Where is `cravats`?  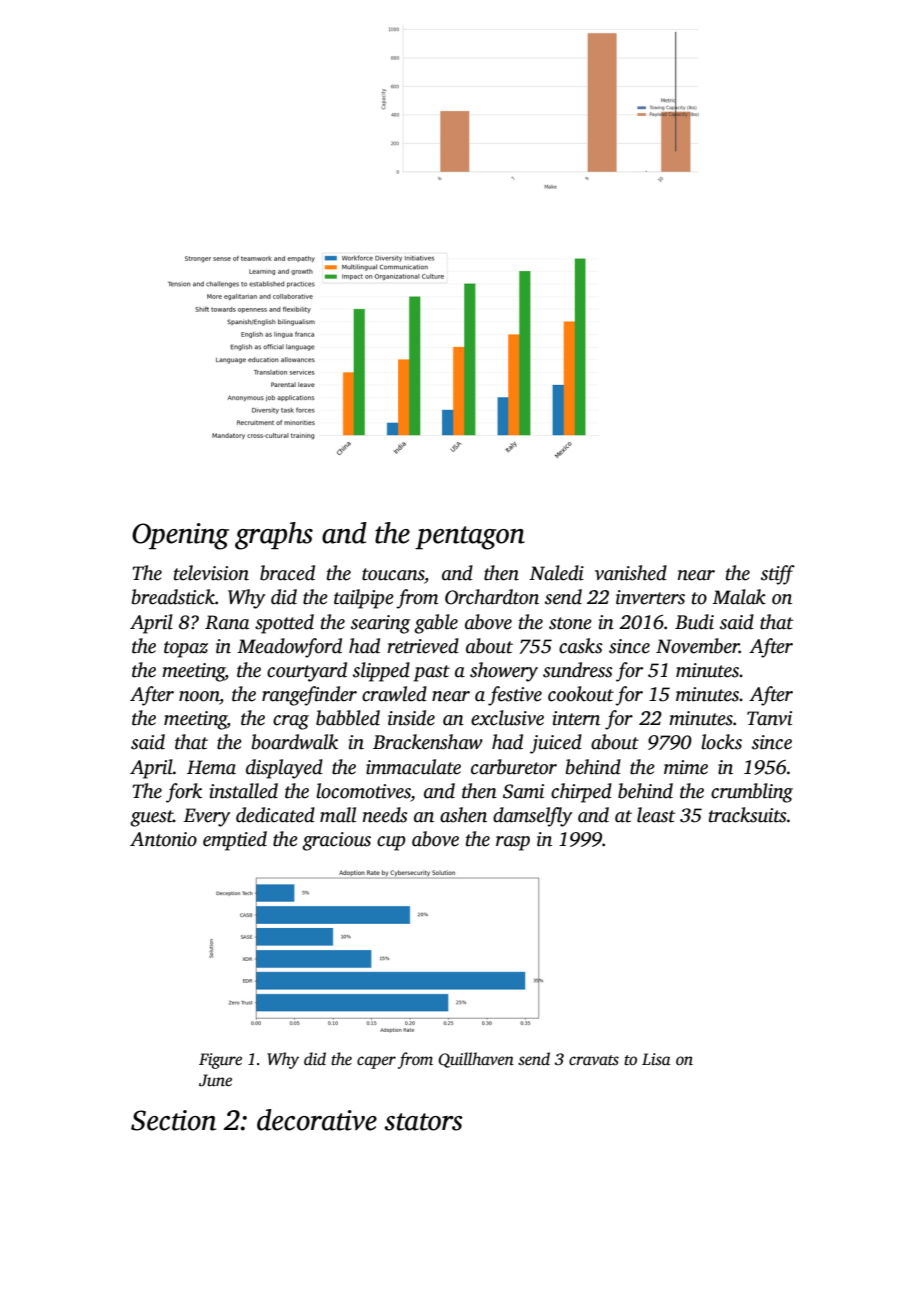
cravats is located at coordinates (594, 1060).
